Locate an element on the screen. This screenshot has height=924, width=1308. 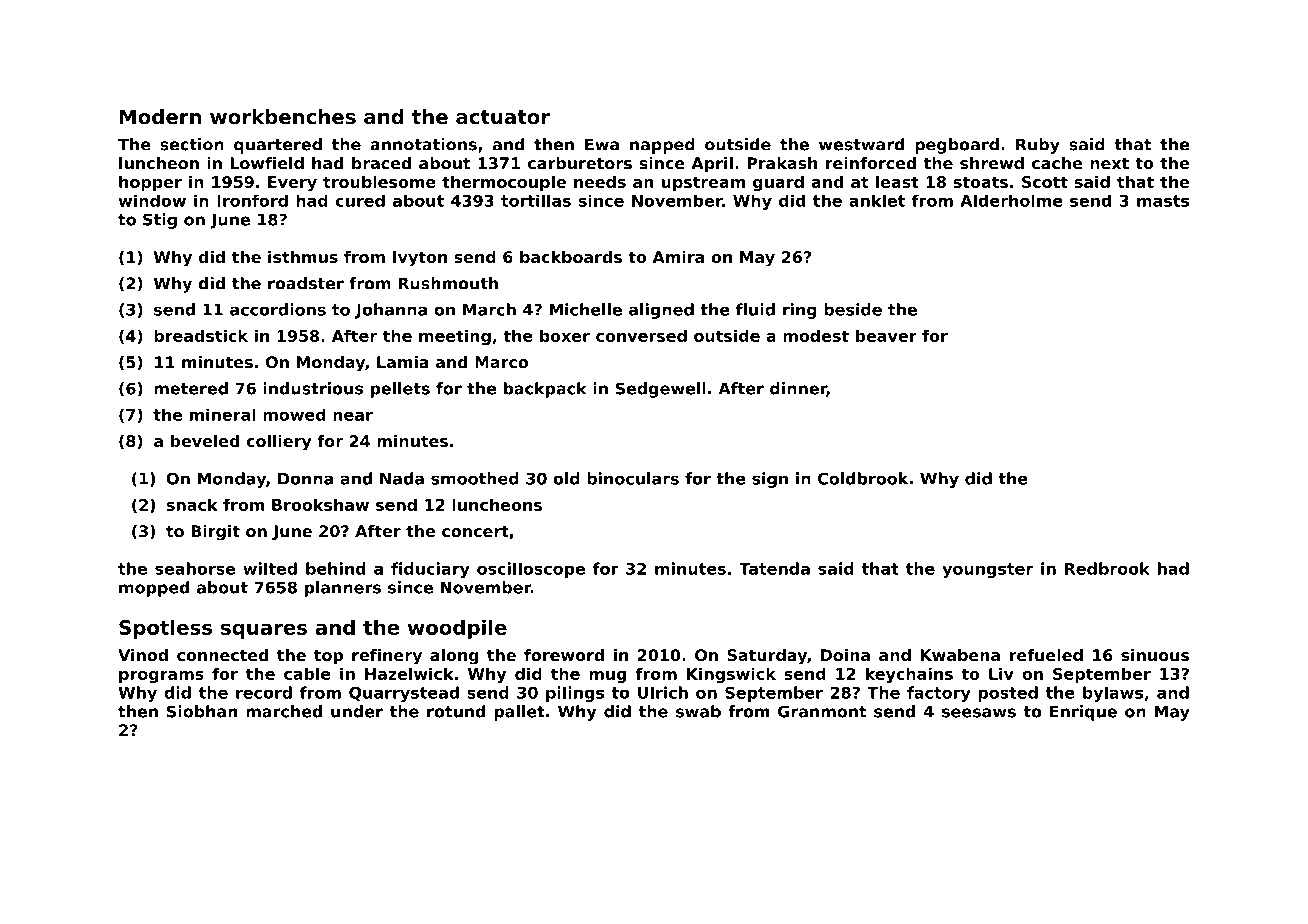
Johanna is located at coordinates (391, 311).
